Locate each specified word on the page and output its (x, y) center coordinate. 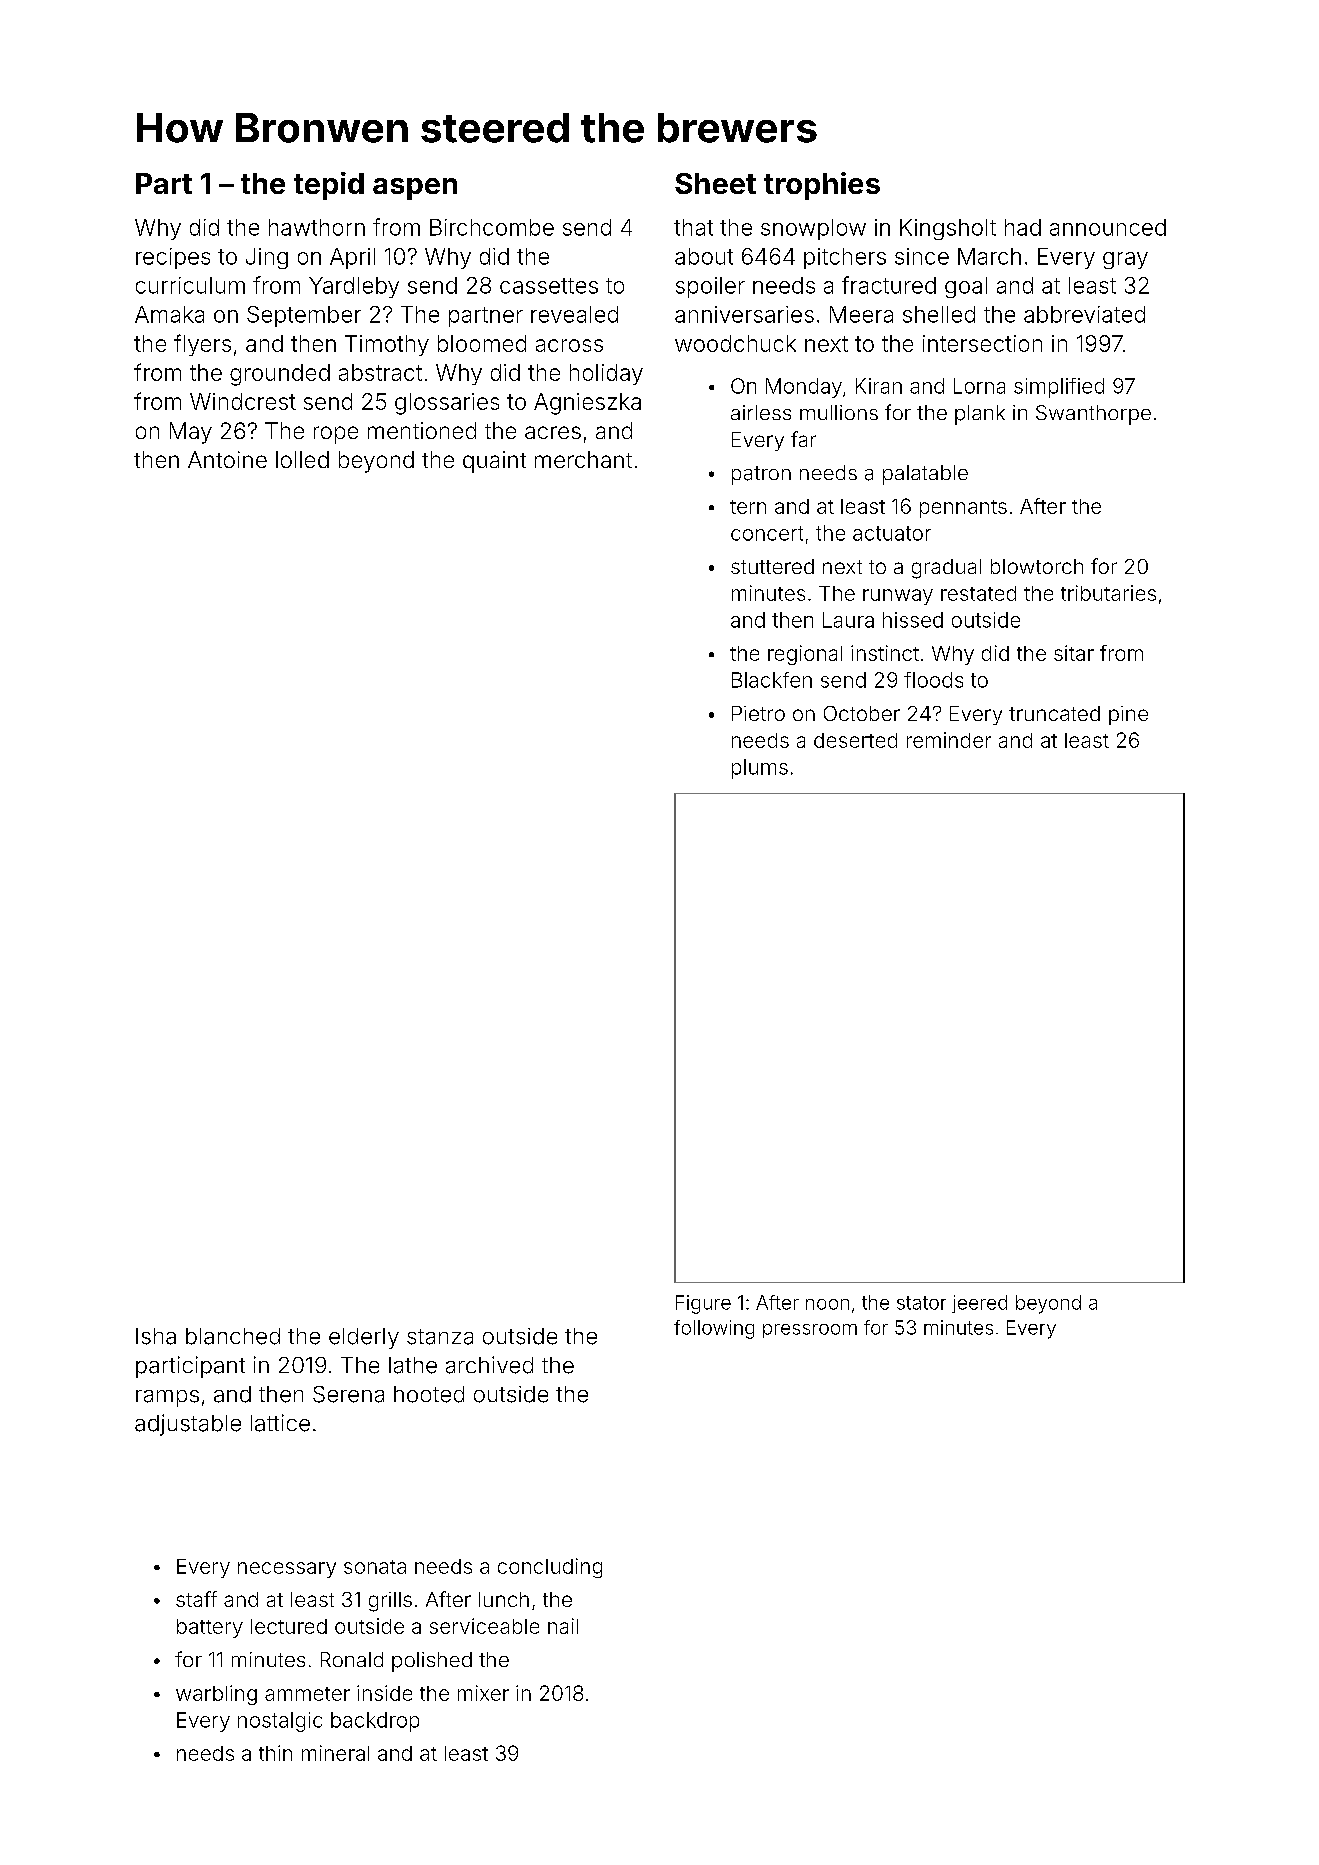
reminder (949, 740)
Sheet (715, 183)
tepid (329, 186)
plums (760, 769)
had (1023, 227)
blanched (233, 1336)
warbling (216, 1695)
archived (489, 1365)
